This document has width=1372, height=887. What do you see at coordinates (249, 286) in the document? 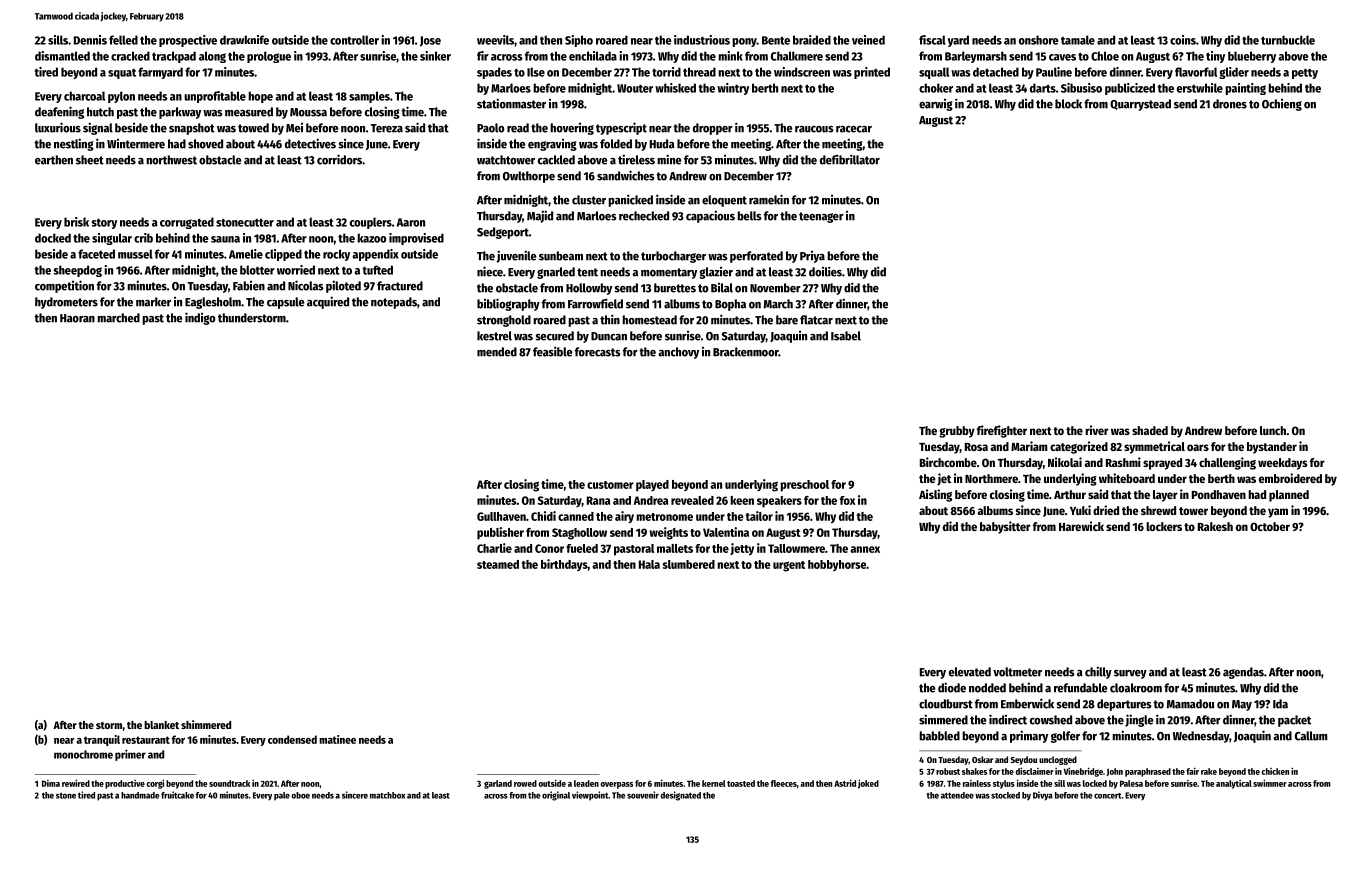
I see `Fabien` at bounding box center [249, 286].
